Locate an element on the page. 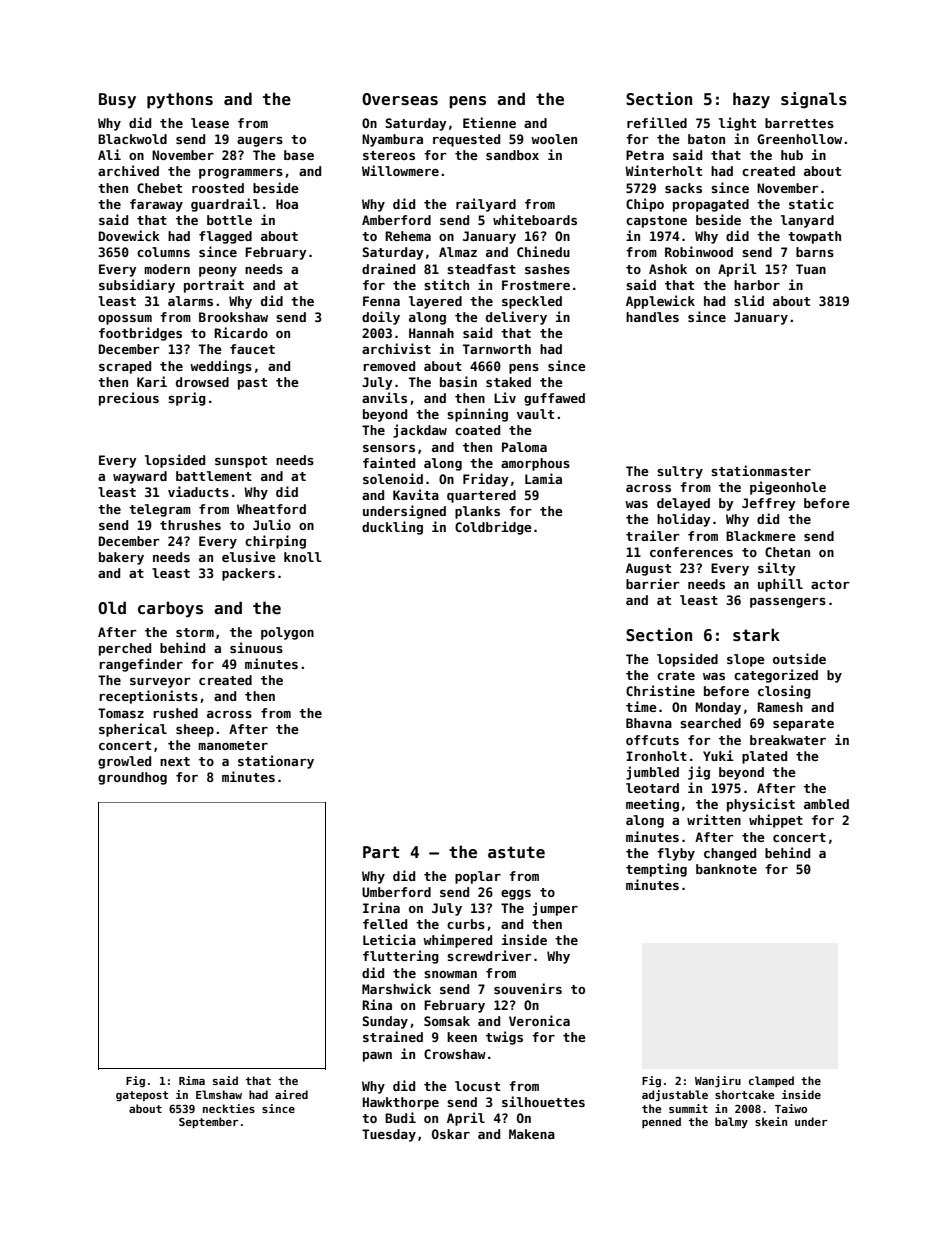 The image size is (952, 1233). Busy is located at coordinates (117, 101).
